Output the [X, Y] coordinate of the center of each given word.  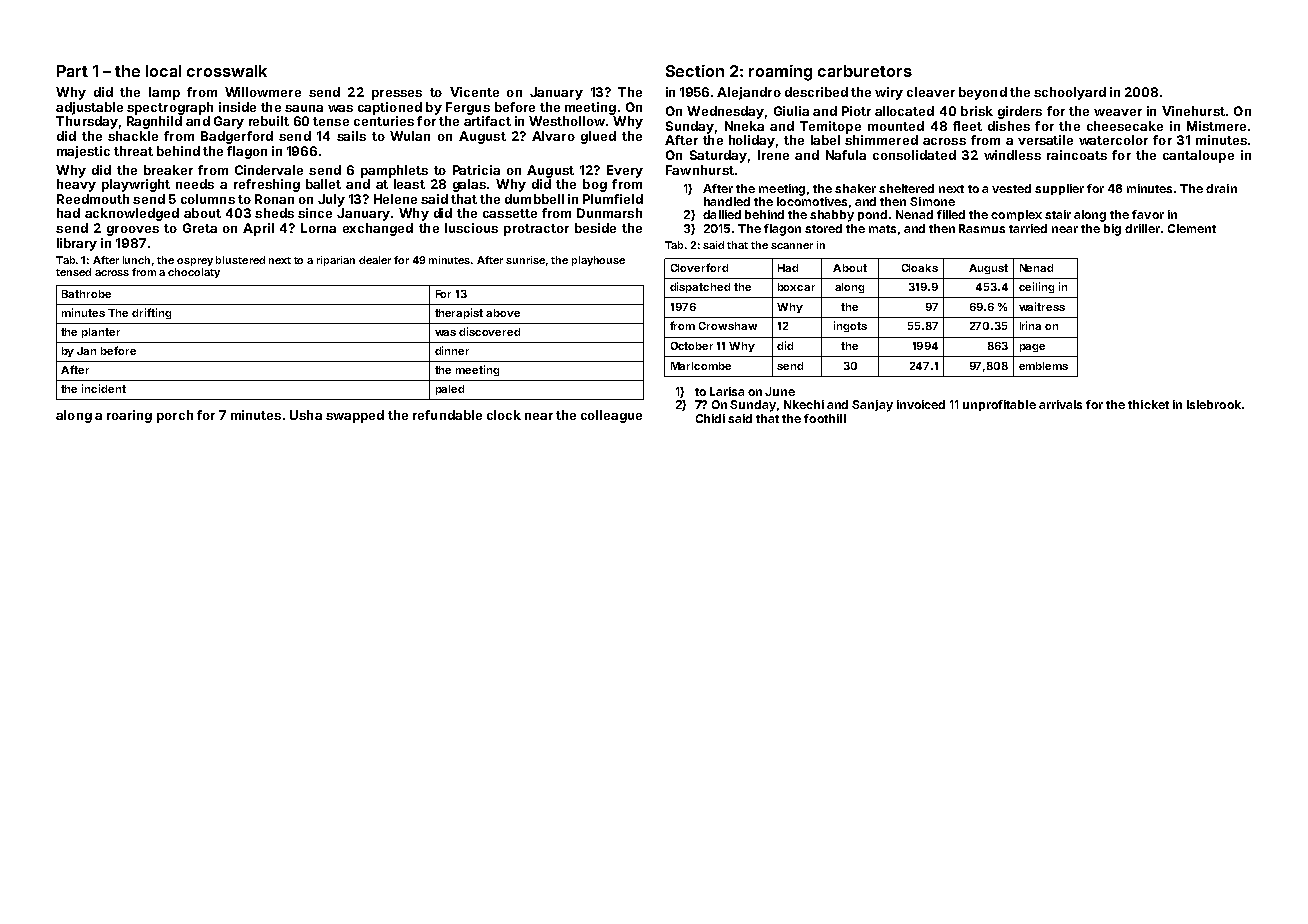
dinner [452, 350]
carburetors [865, 71]
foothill [825, 418]
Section [695, 71]
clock [504, 415]
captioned [390, 108]
